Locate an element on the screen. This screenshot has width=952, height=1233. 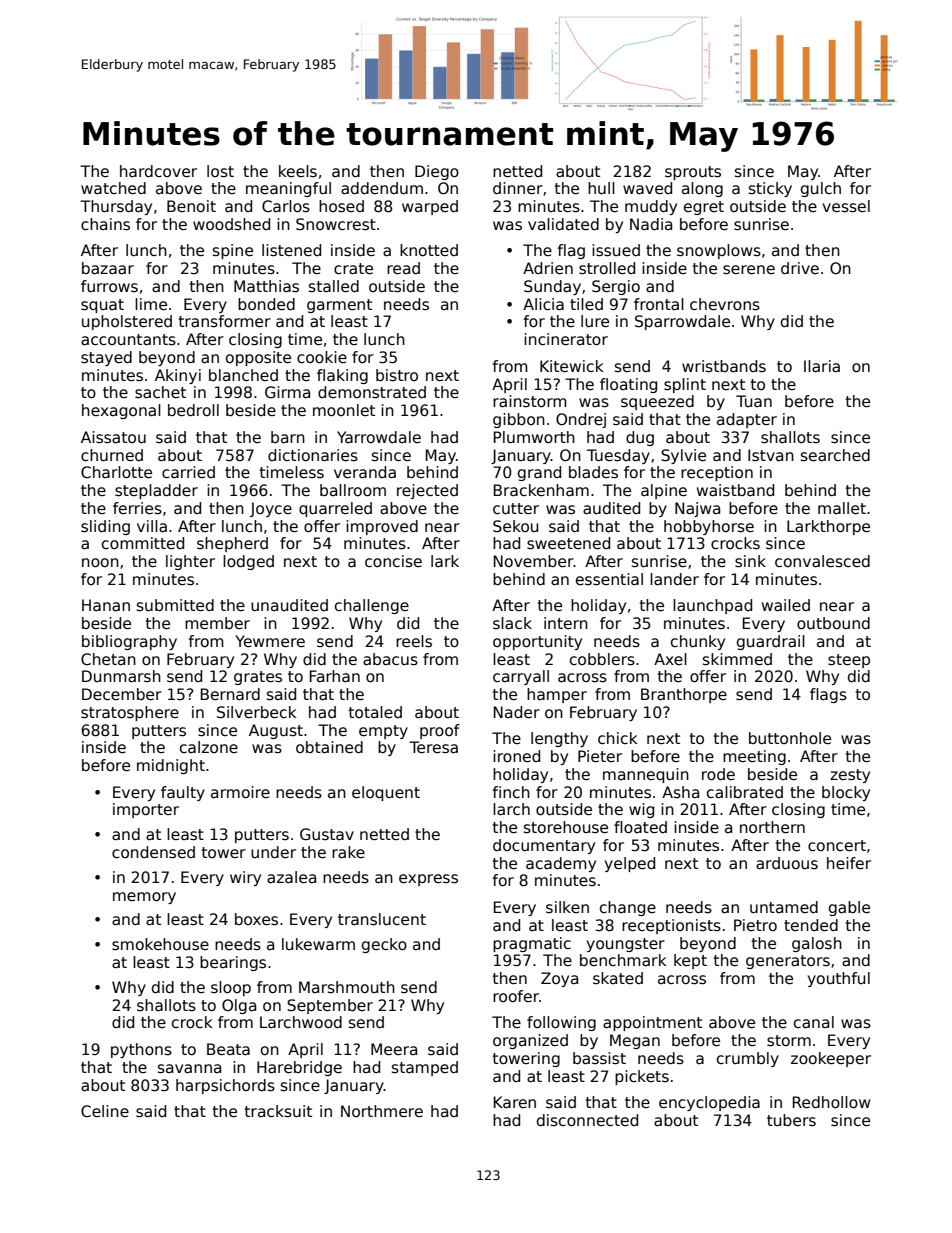
following is located at coordinates (561, 1023).
